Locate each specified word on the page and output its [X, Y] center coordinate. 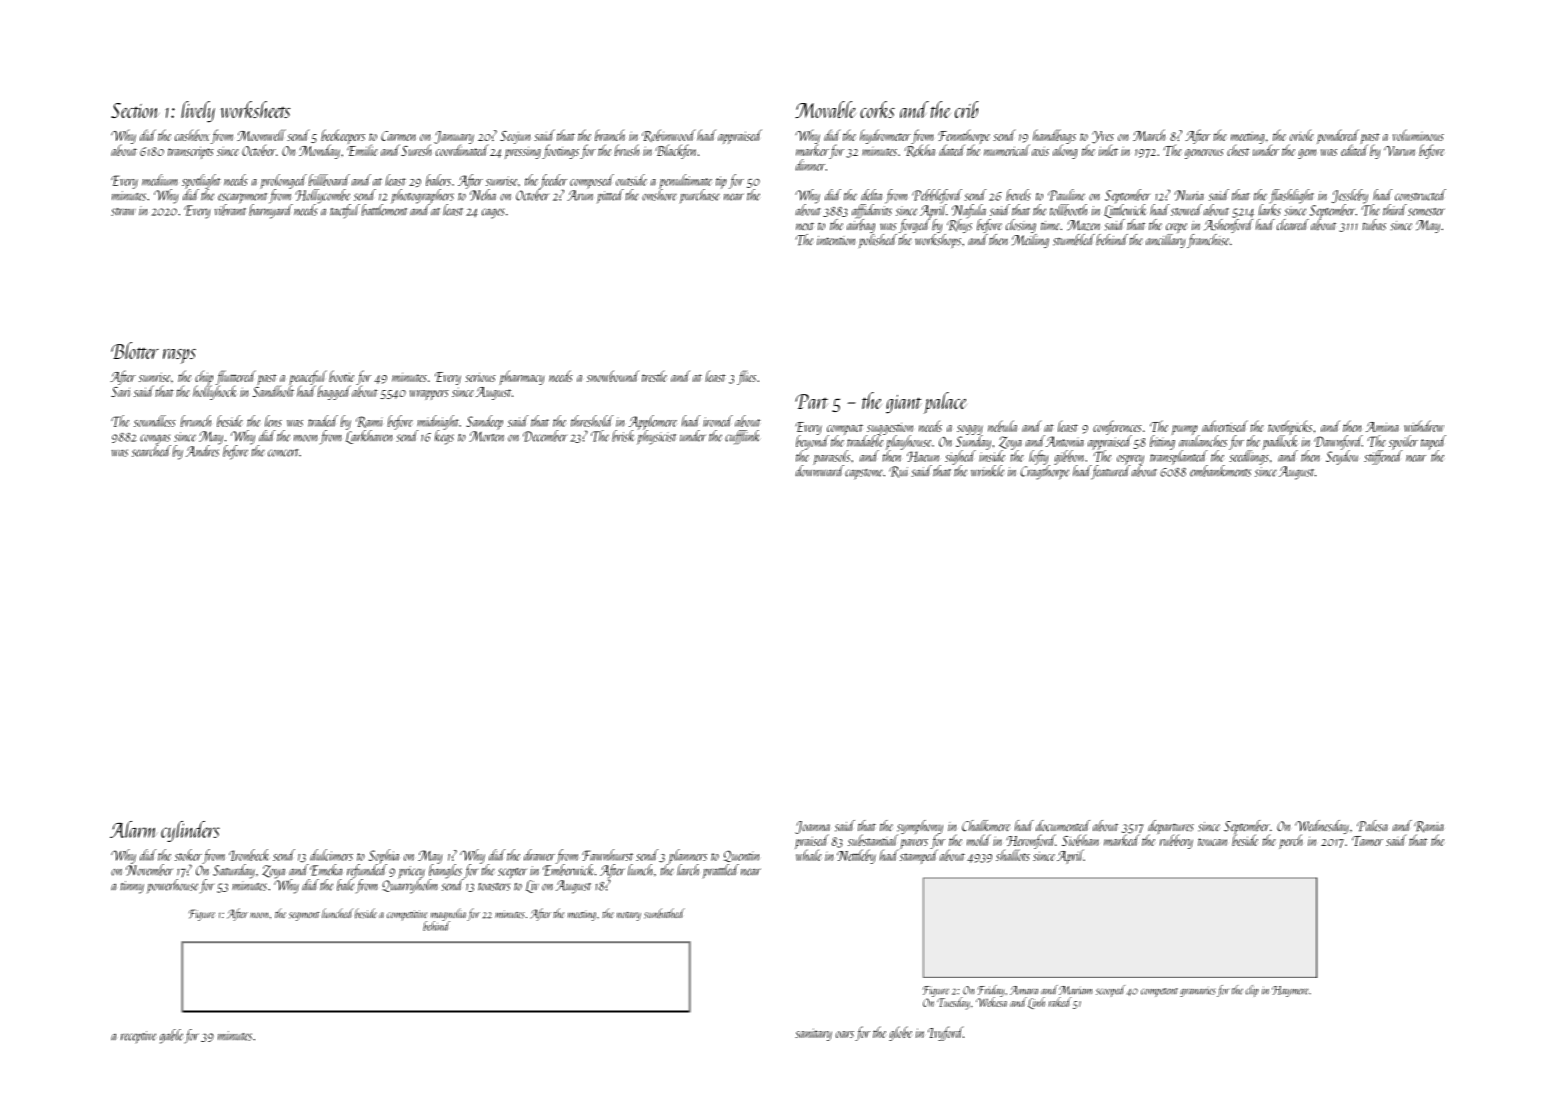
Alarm [134, 829]
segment [304, 916]
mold [979, 840]
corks [877, 109]
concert [283, 453]
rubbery [1176, 842]
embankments [1220, 471]
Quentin [741, 856]
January [454, 137]
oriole [1302, 135]
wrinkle [987, 471]
